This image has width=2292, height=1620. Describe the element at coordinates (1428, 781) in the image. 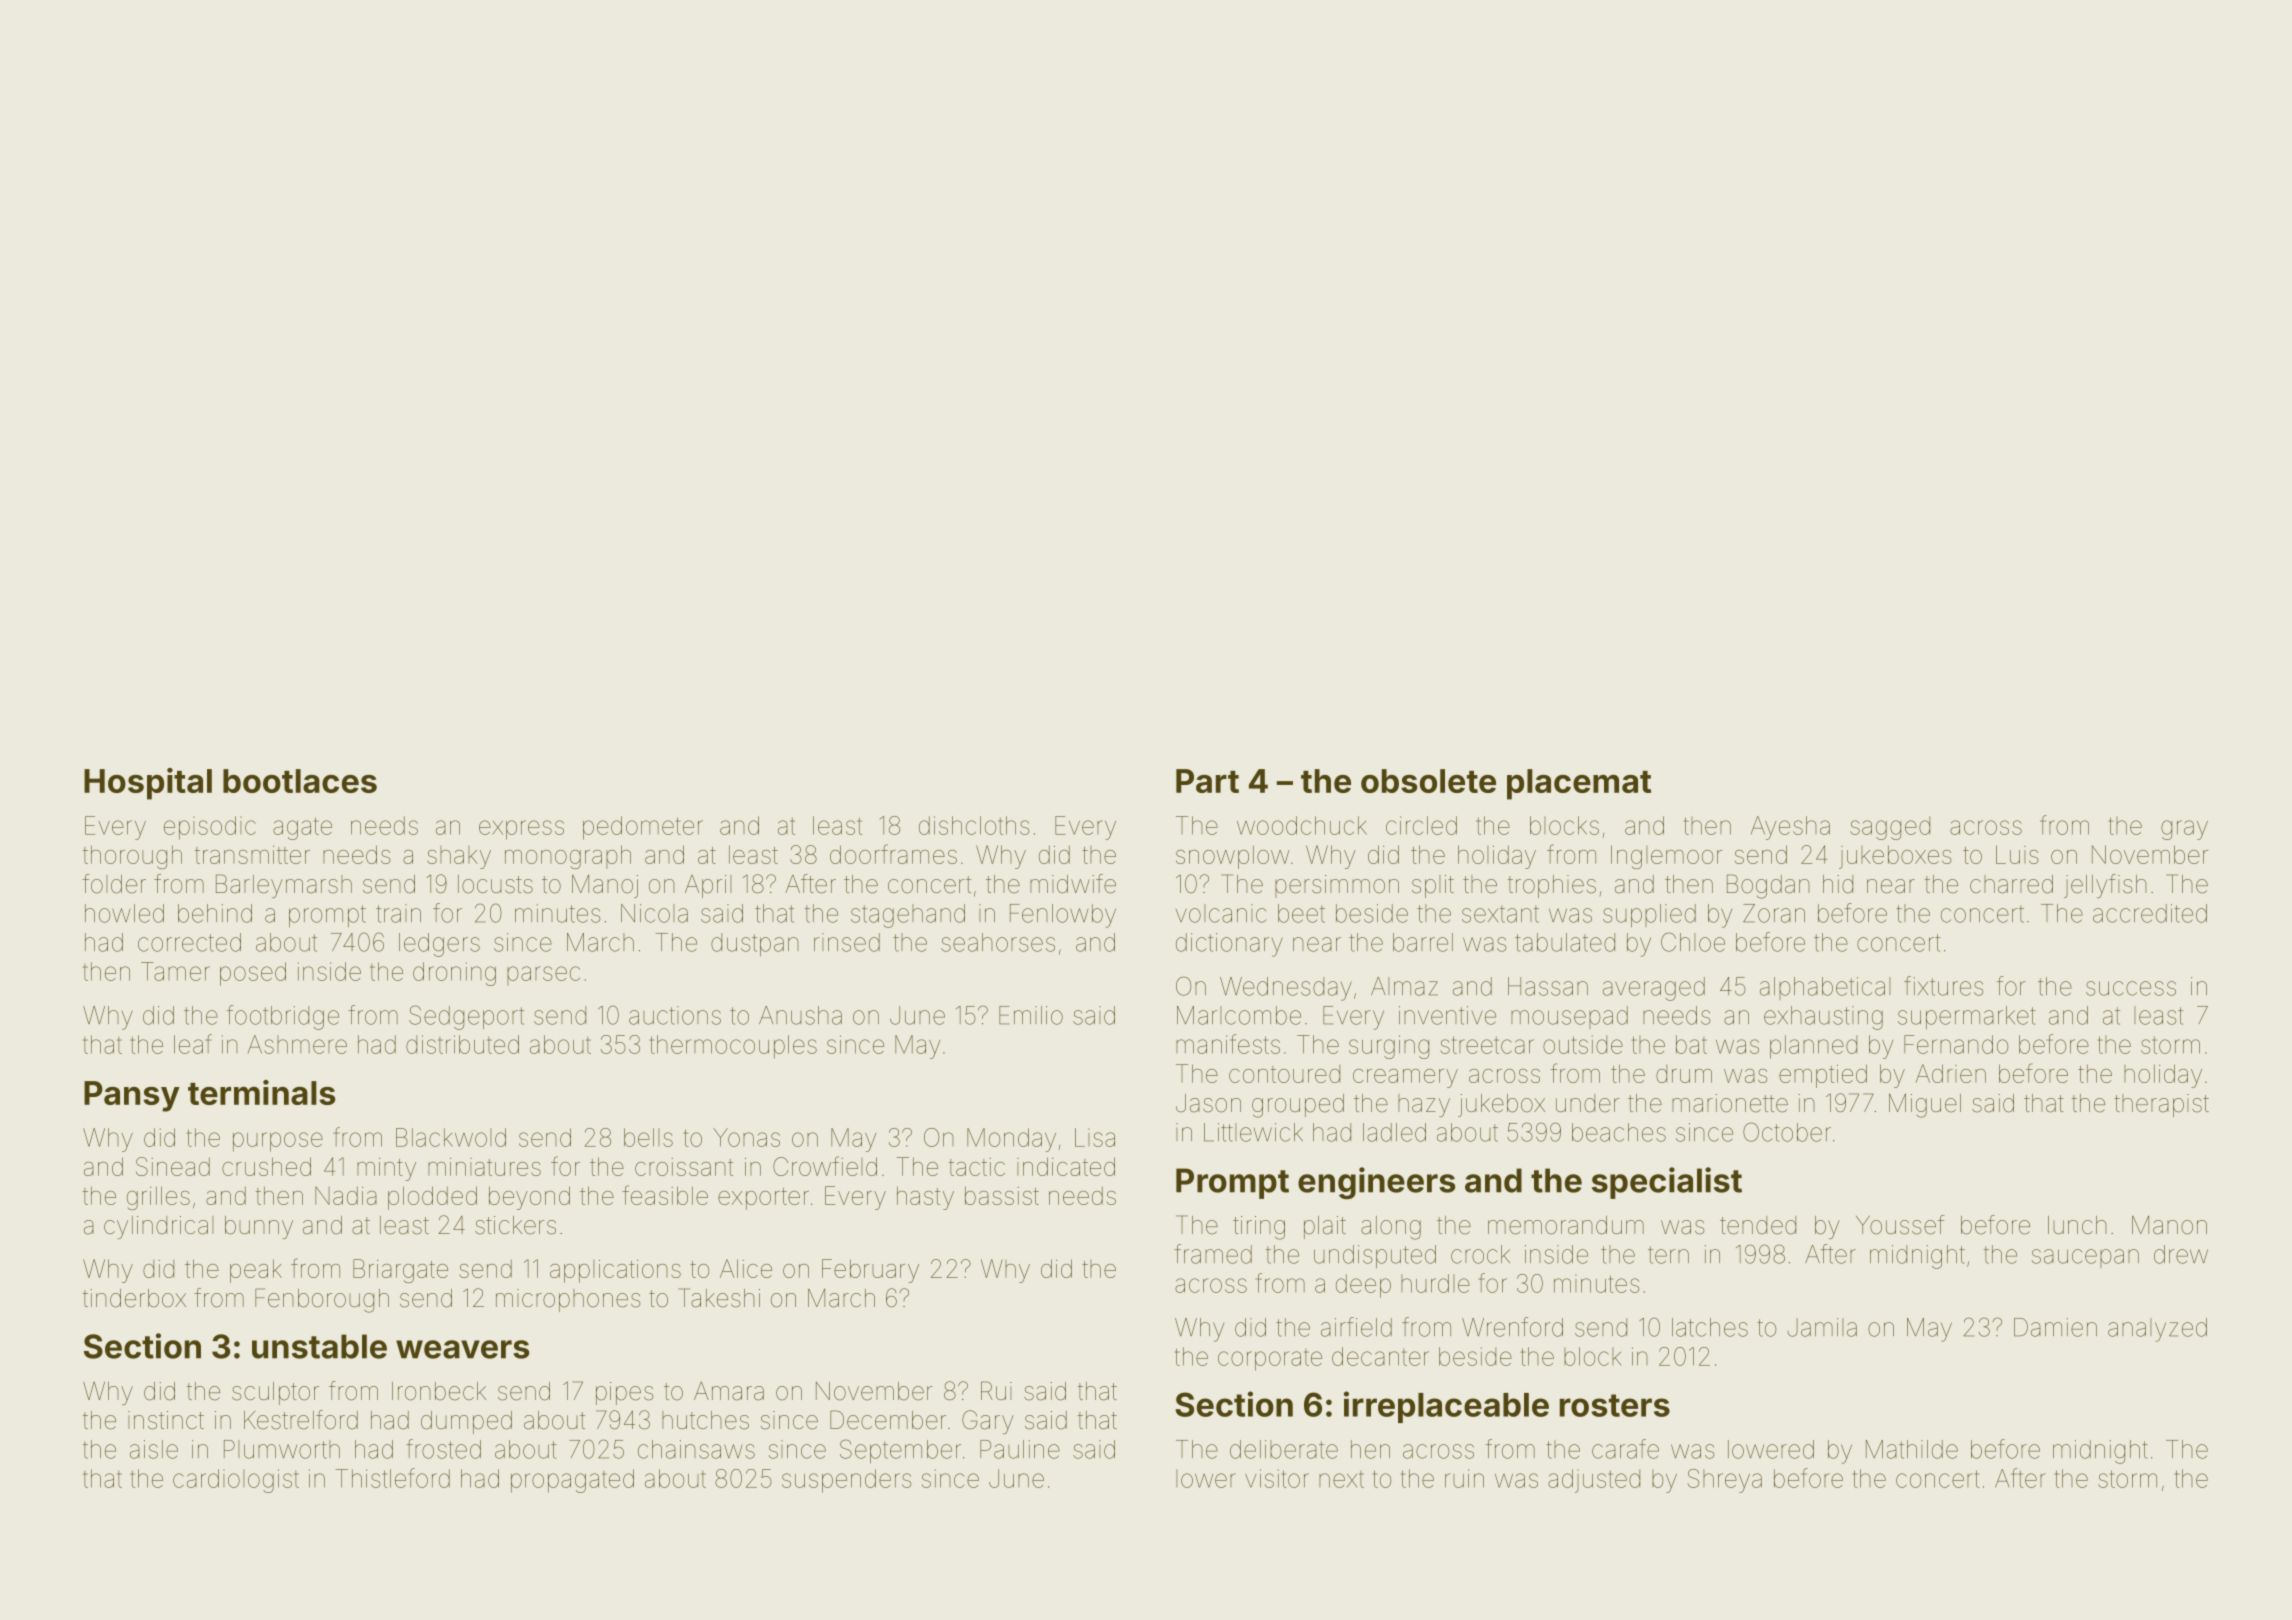

I see `obsolete` at that location.
